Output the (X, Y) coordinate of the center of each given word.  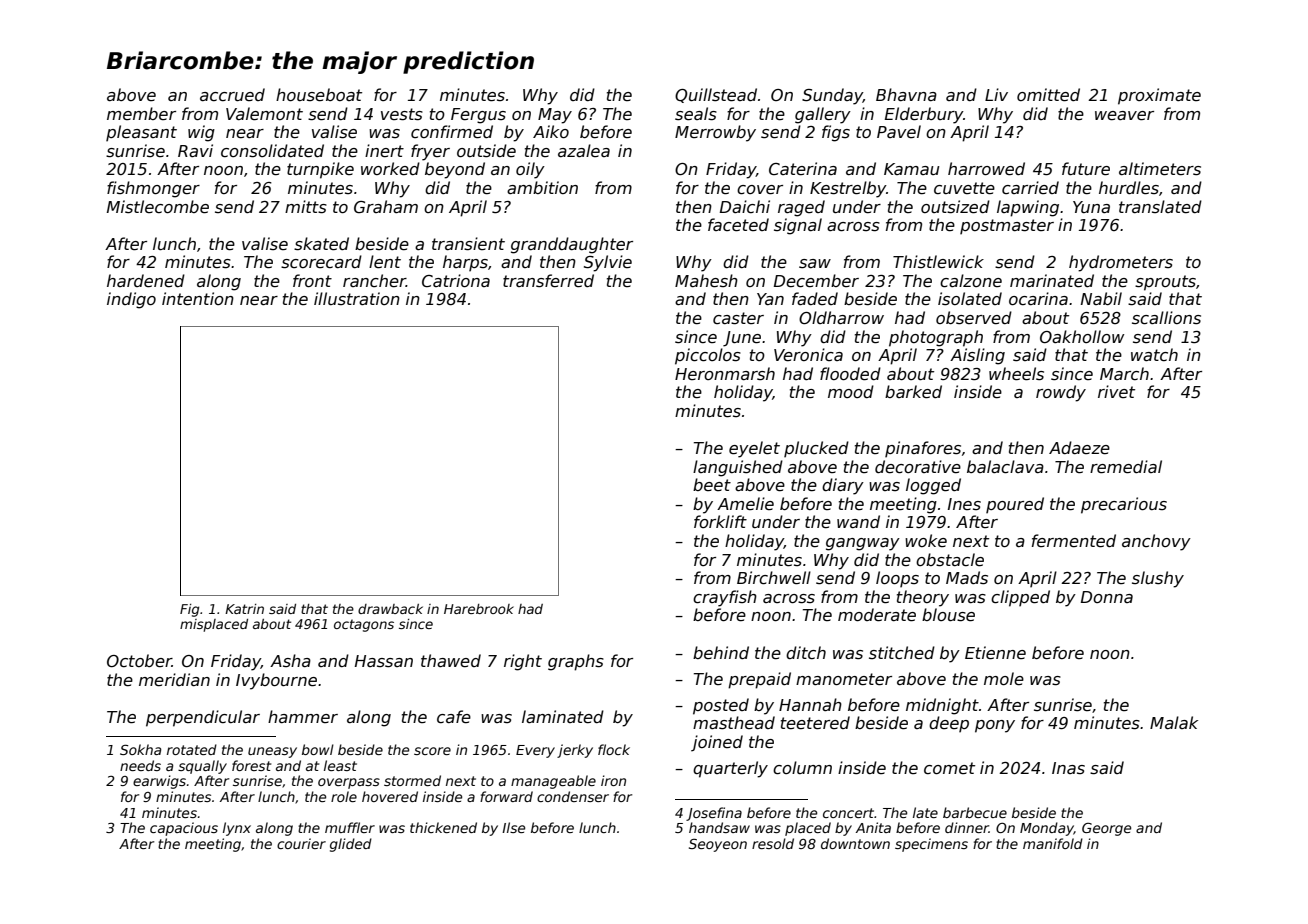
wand (858, 521)
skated (321, 244)
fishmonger (153, 189)
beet (712, 484)
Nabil (1101, 298)
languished (738, 468)
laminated (563, 717)
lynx (237, 829)
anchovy (1156, 542)
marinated (1052, 281)
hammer (303, 716)
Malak (1174, 722)
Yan (770, 299)
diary (843, 486)
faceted (738, 225)
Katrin (244, 609)
